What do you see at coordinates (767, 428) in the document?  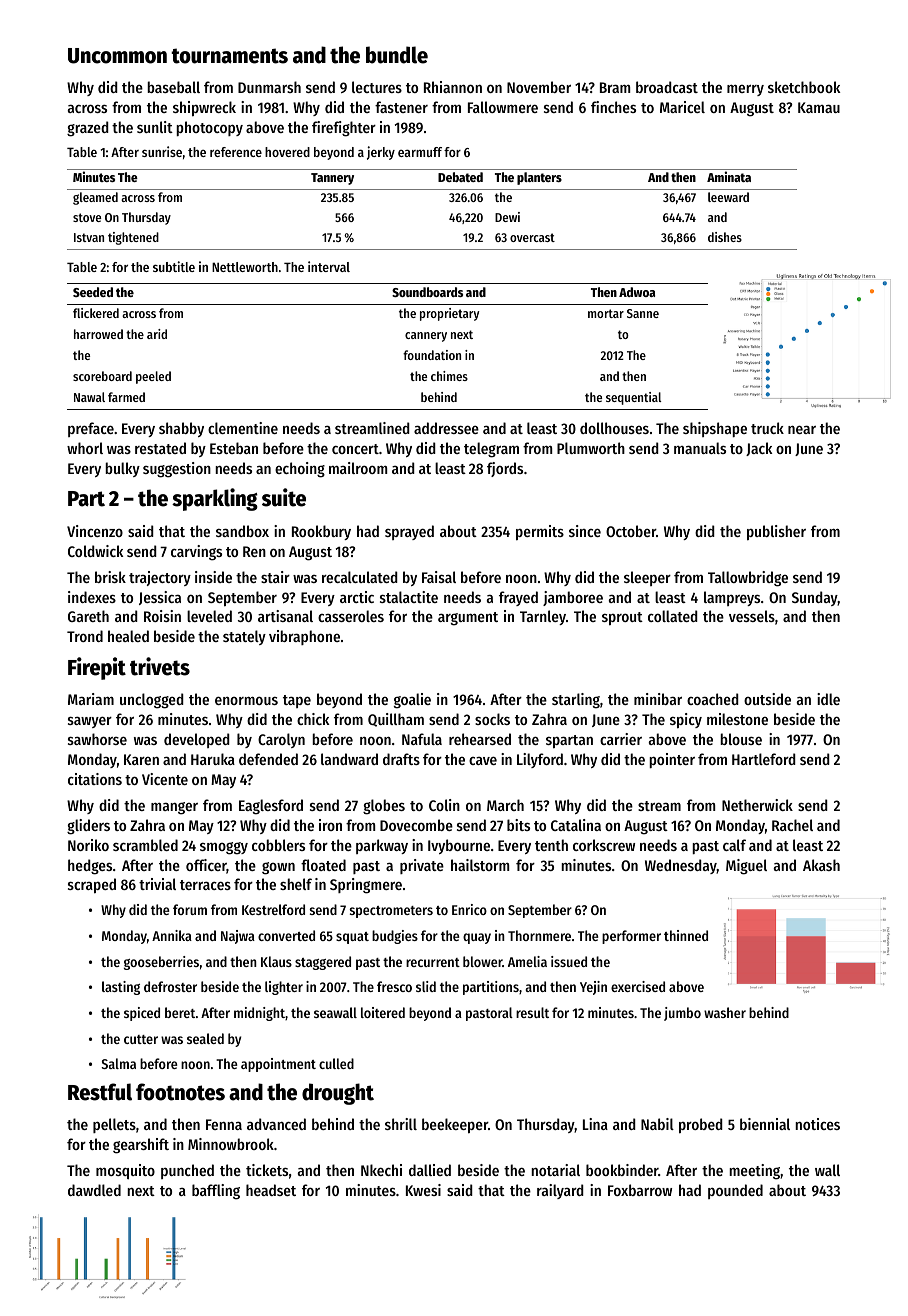 I see `truck` at bounding box center [767, 428].
